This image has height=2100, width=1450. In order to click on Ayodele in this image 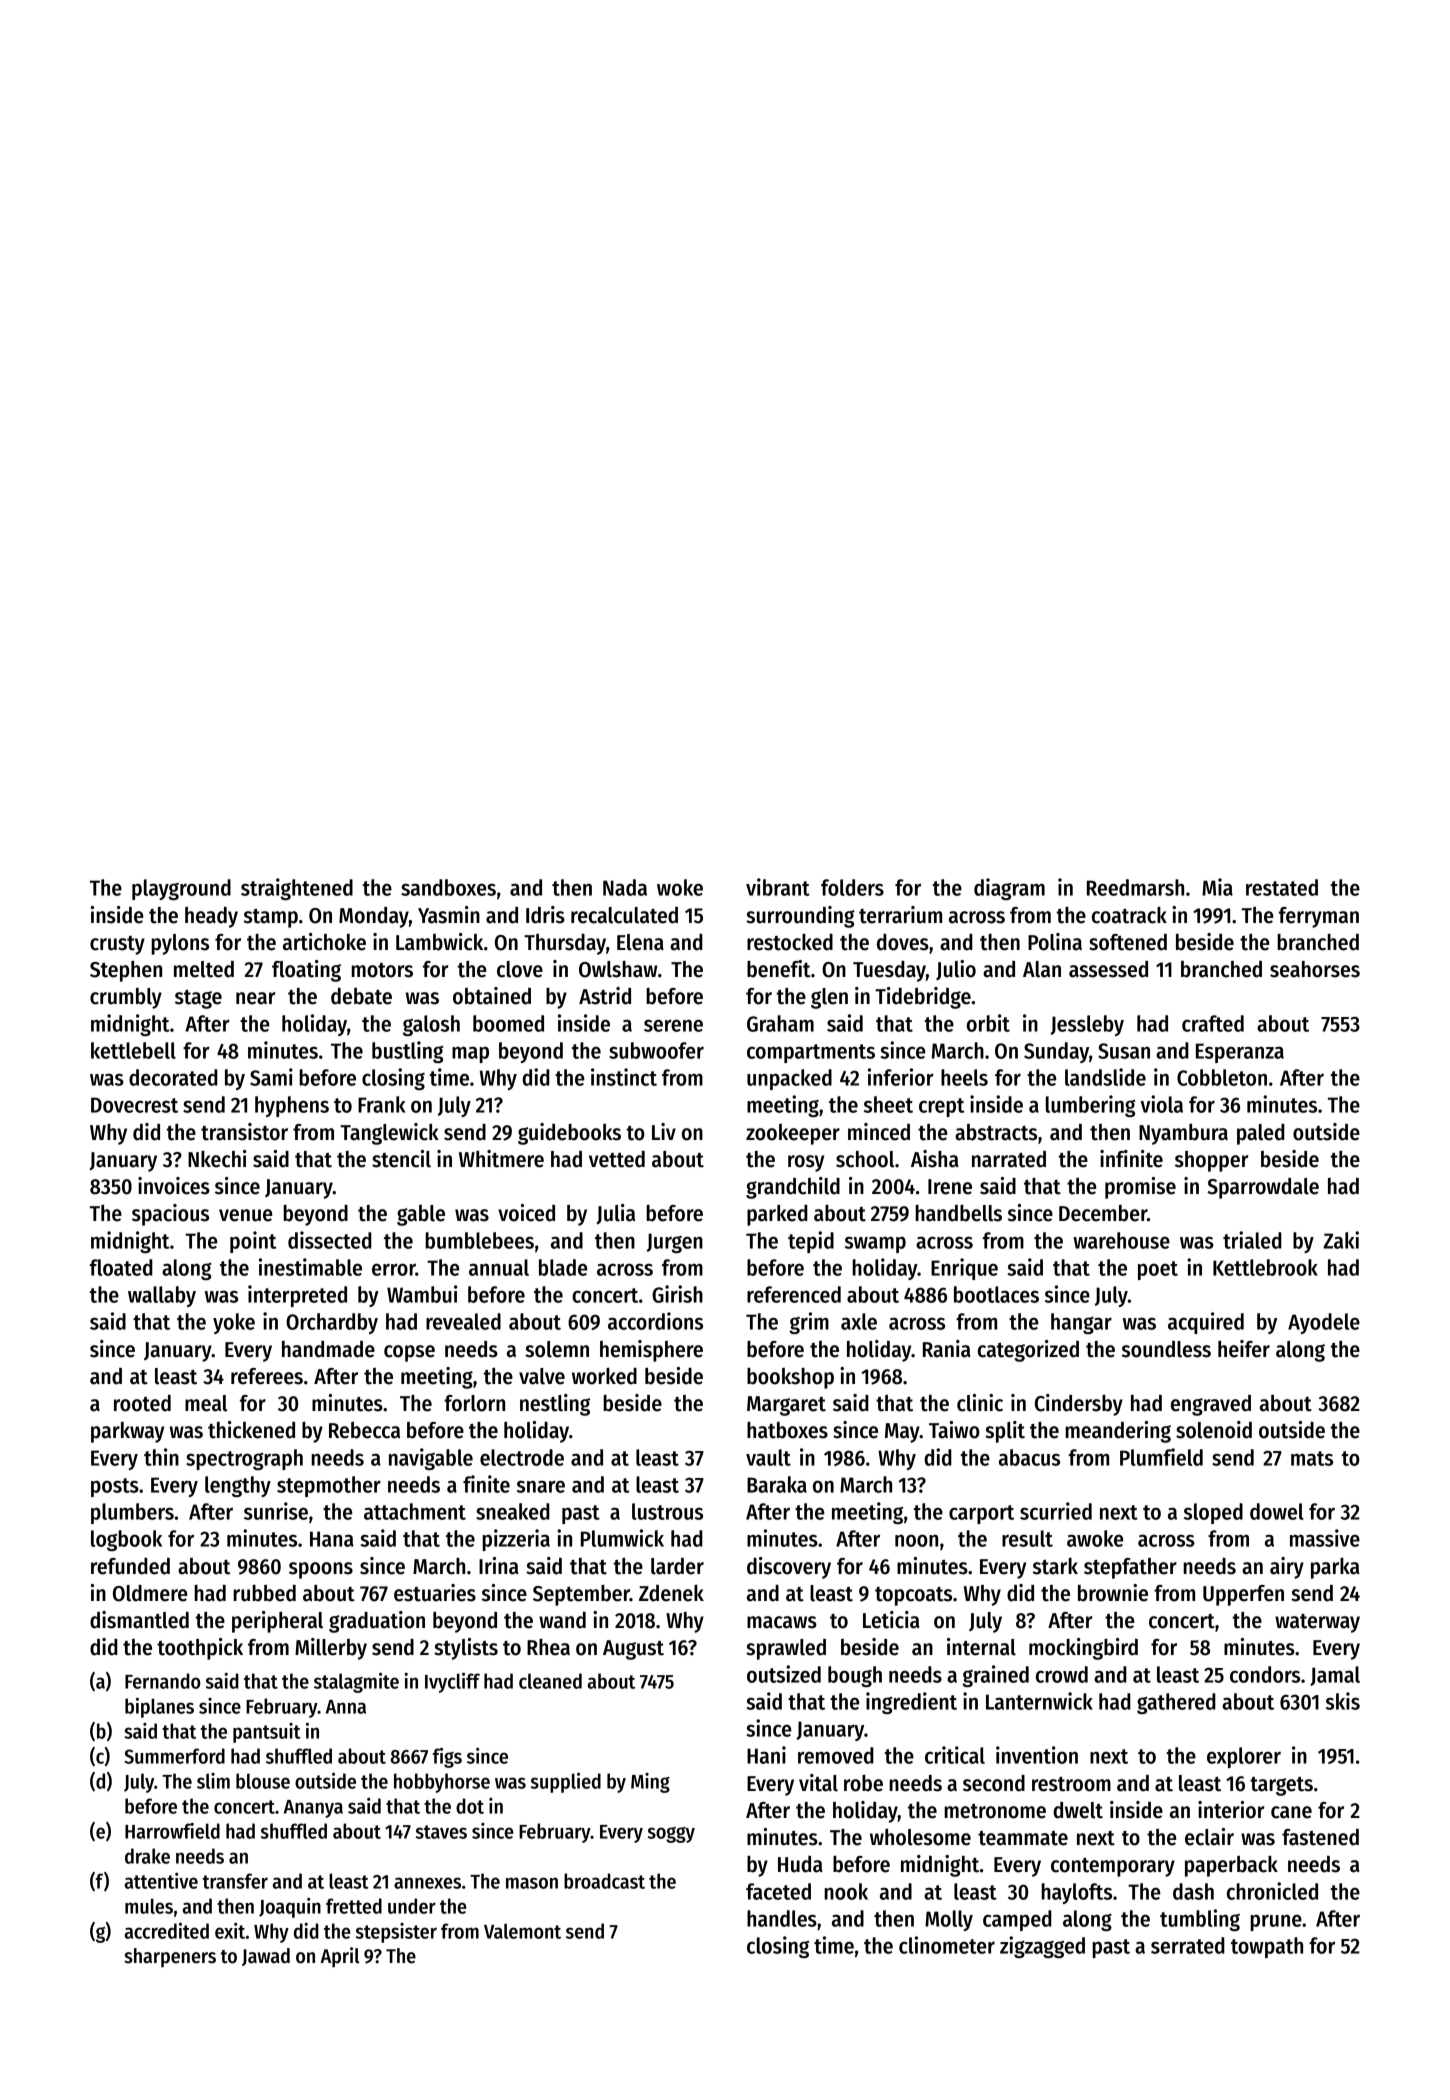, I will do `click(1324, 1323)`.
